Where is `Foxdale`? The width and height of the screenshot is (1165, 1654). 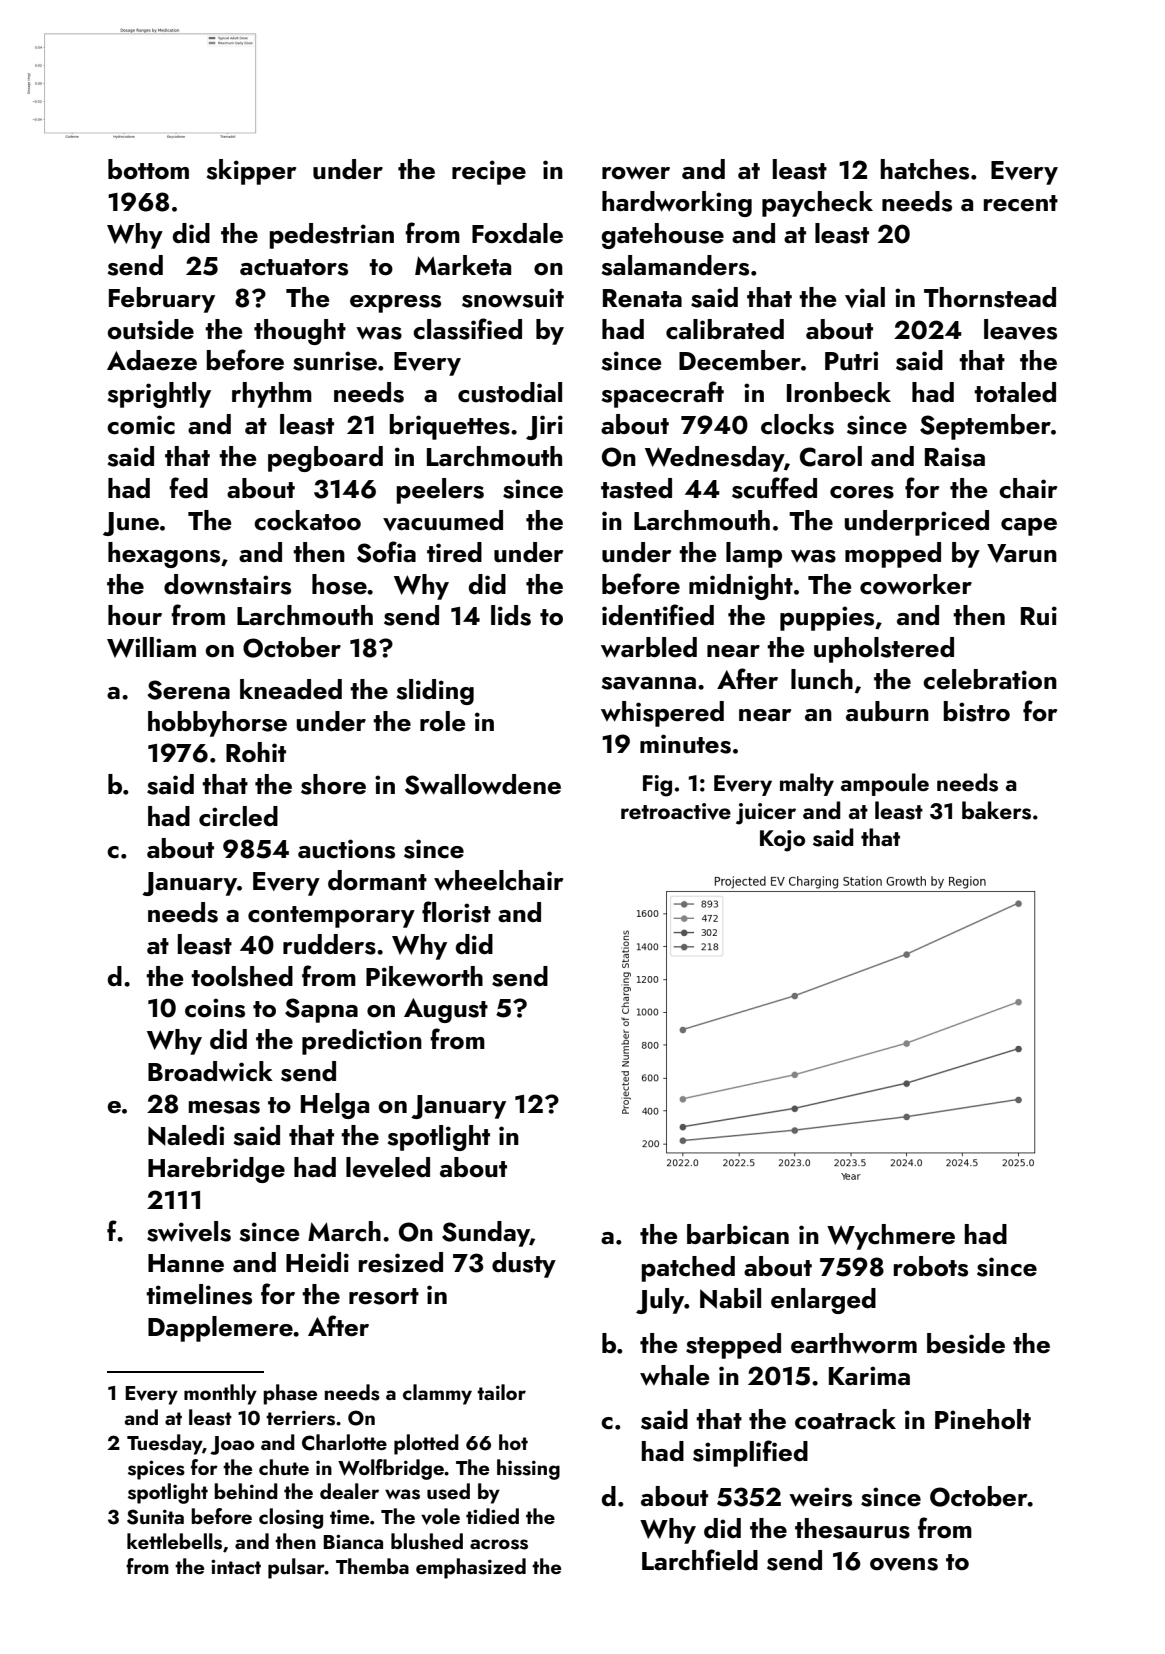
Foxdale is located at coordinates (517, 233).
